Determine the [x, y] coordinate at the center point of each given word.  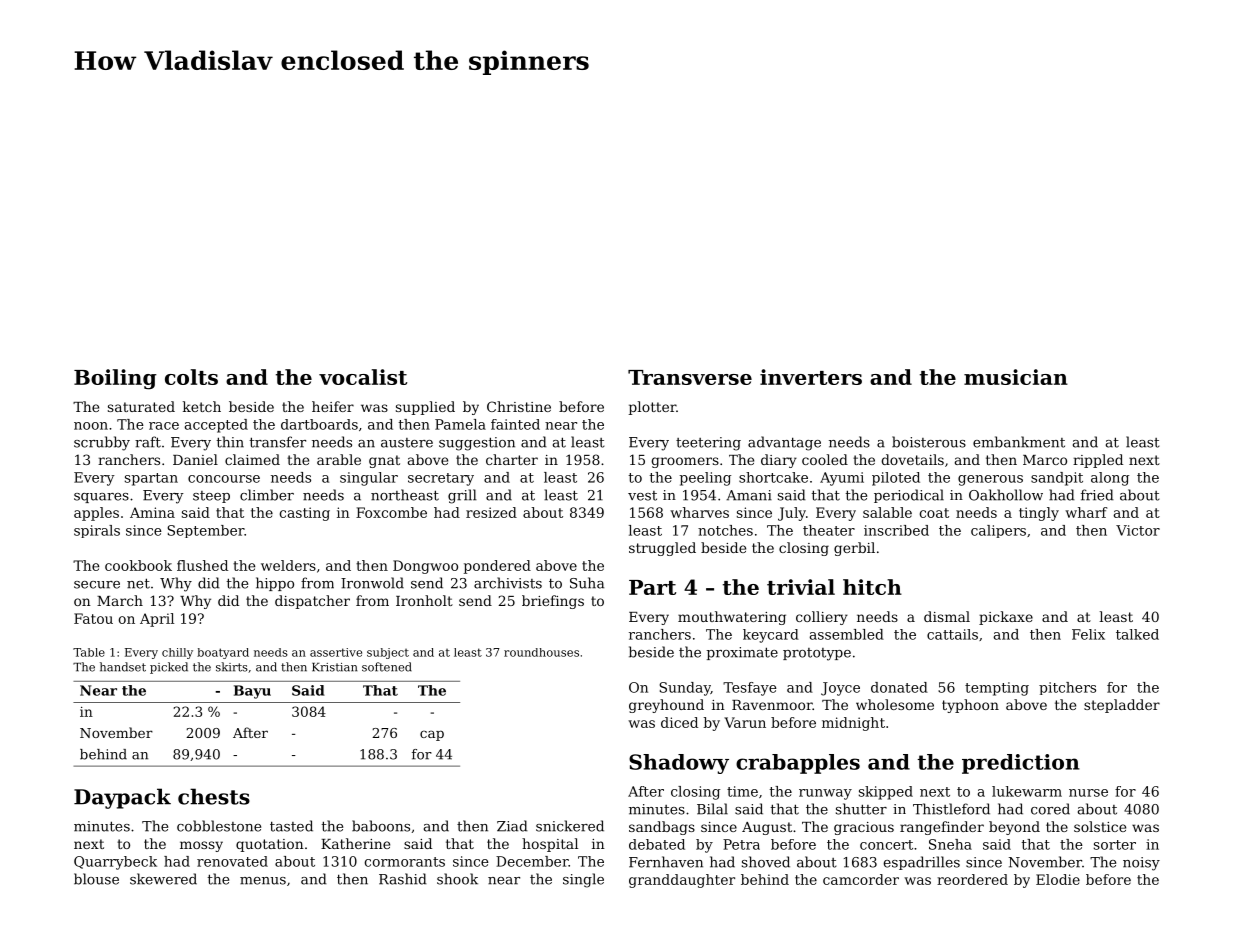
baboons [381, 826]
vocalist [363, 377]
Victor [1138, 530]
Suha [587, 583]
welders [288, 565]
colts [191, 377]
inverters [811, 377]
